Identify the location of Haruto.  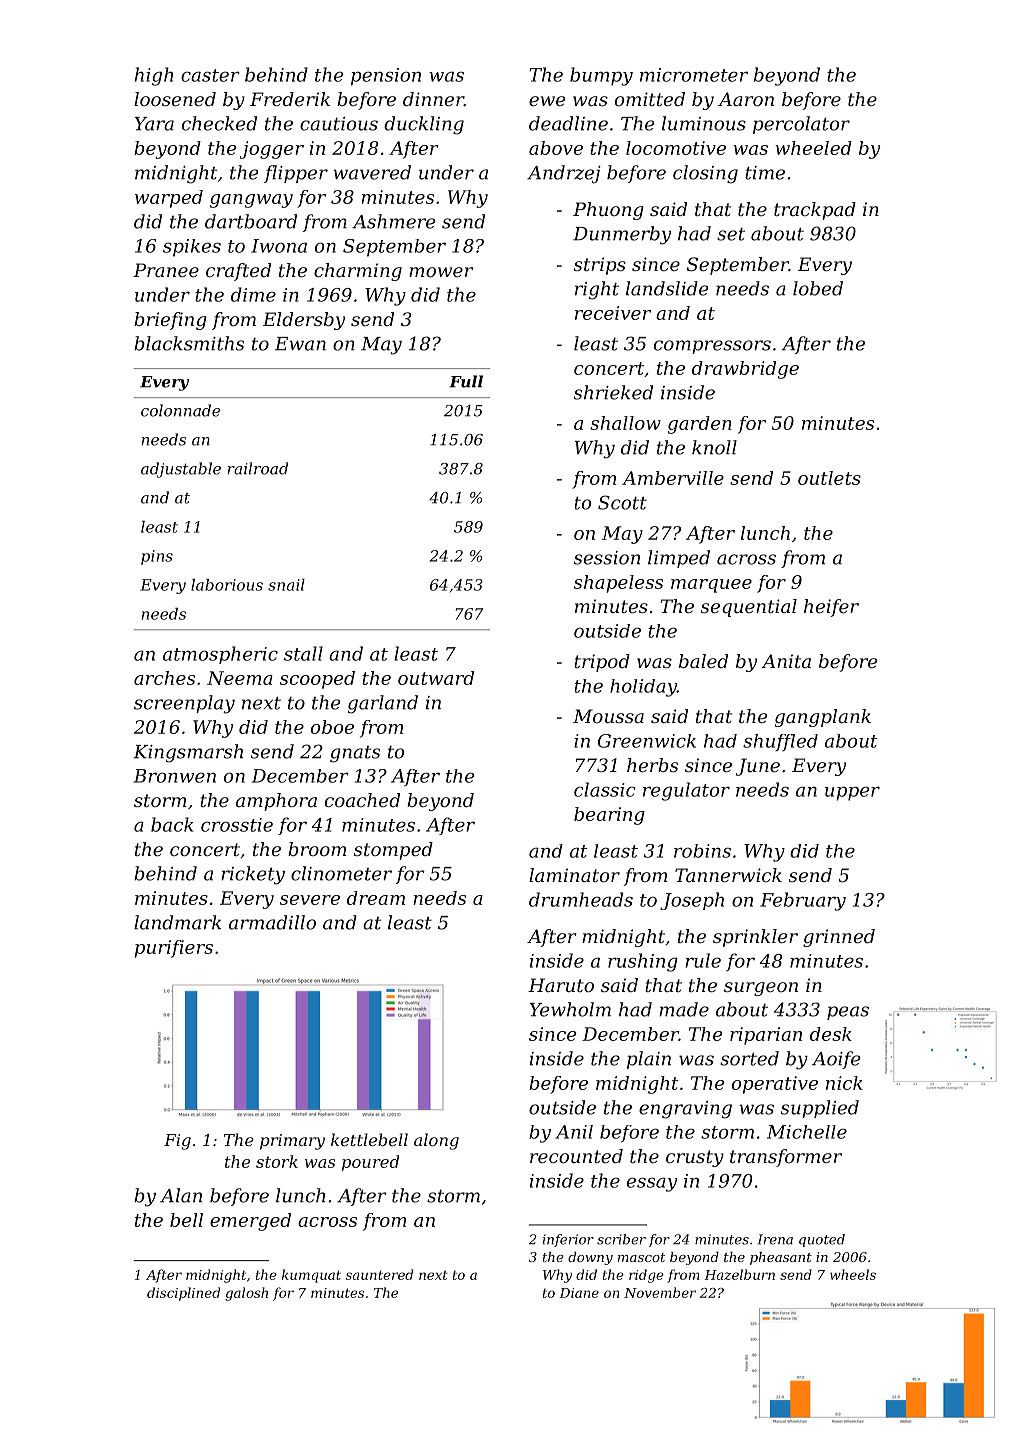
(561, 985).
